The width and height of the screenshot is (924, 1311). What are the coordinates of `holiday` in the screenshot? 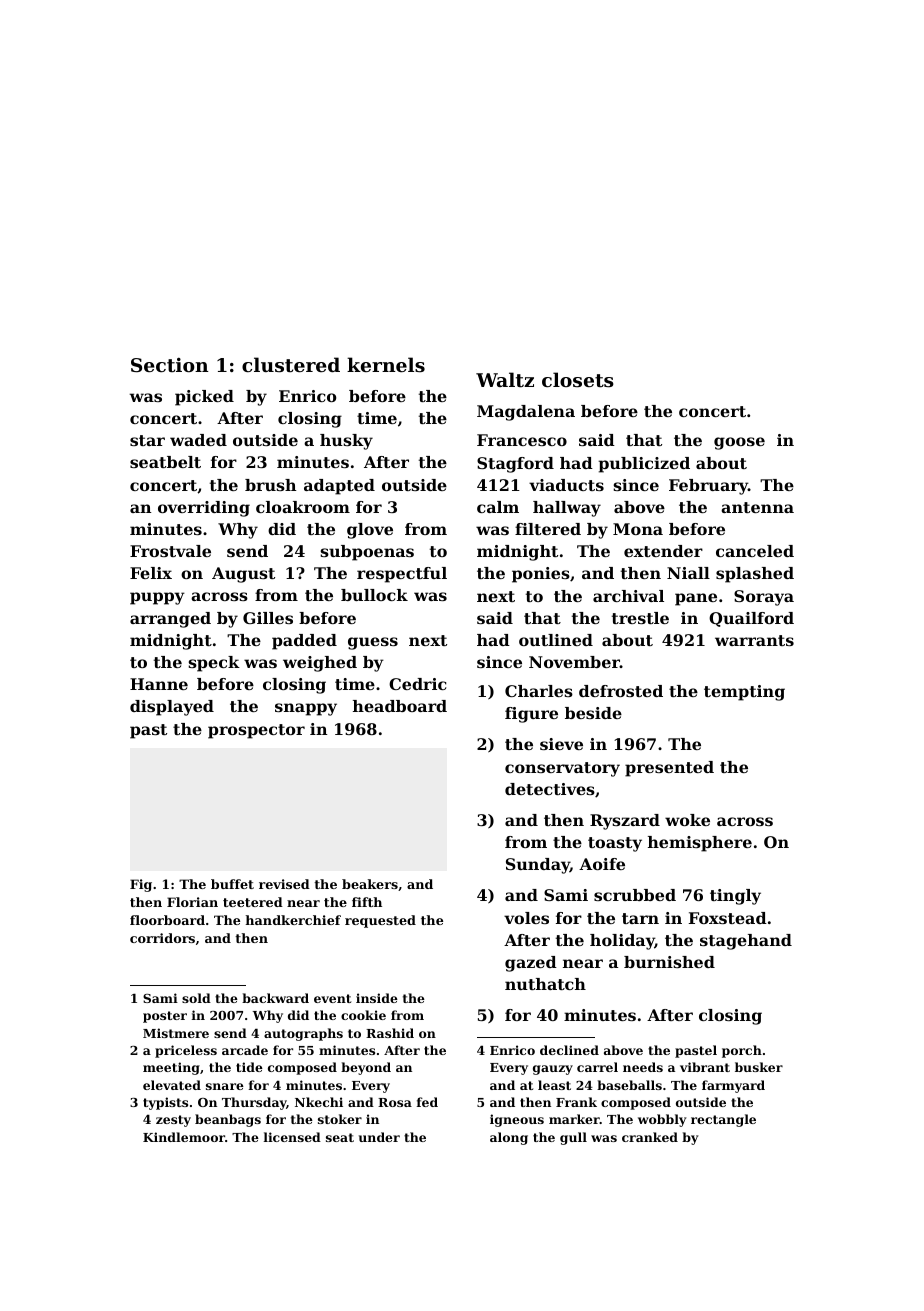 It's located at (622, 942).
